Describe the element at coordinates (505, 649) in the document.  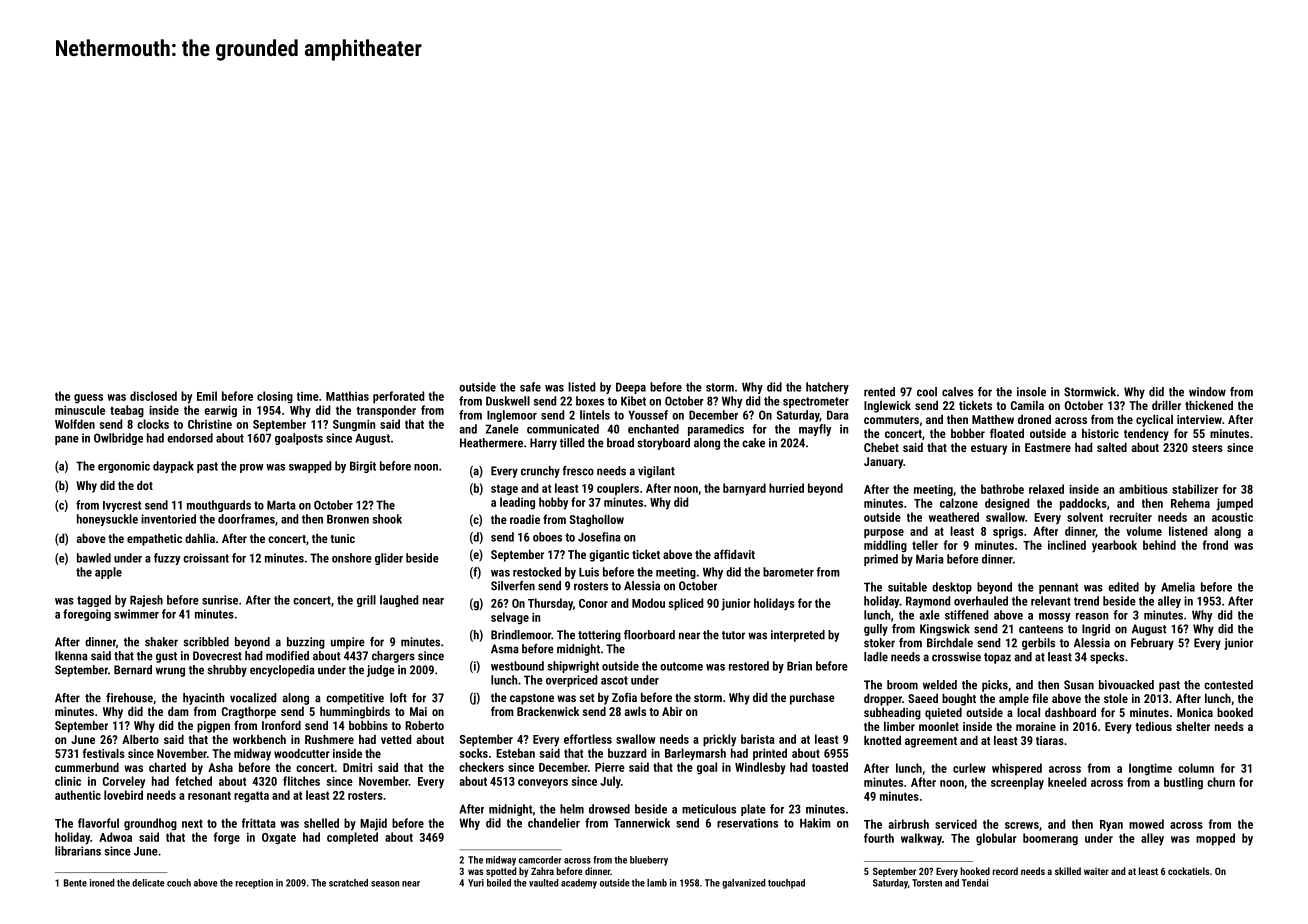
I see `Asma` at that location.
